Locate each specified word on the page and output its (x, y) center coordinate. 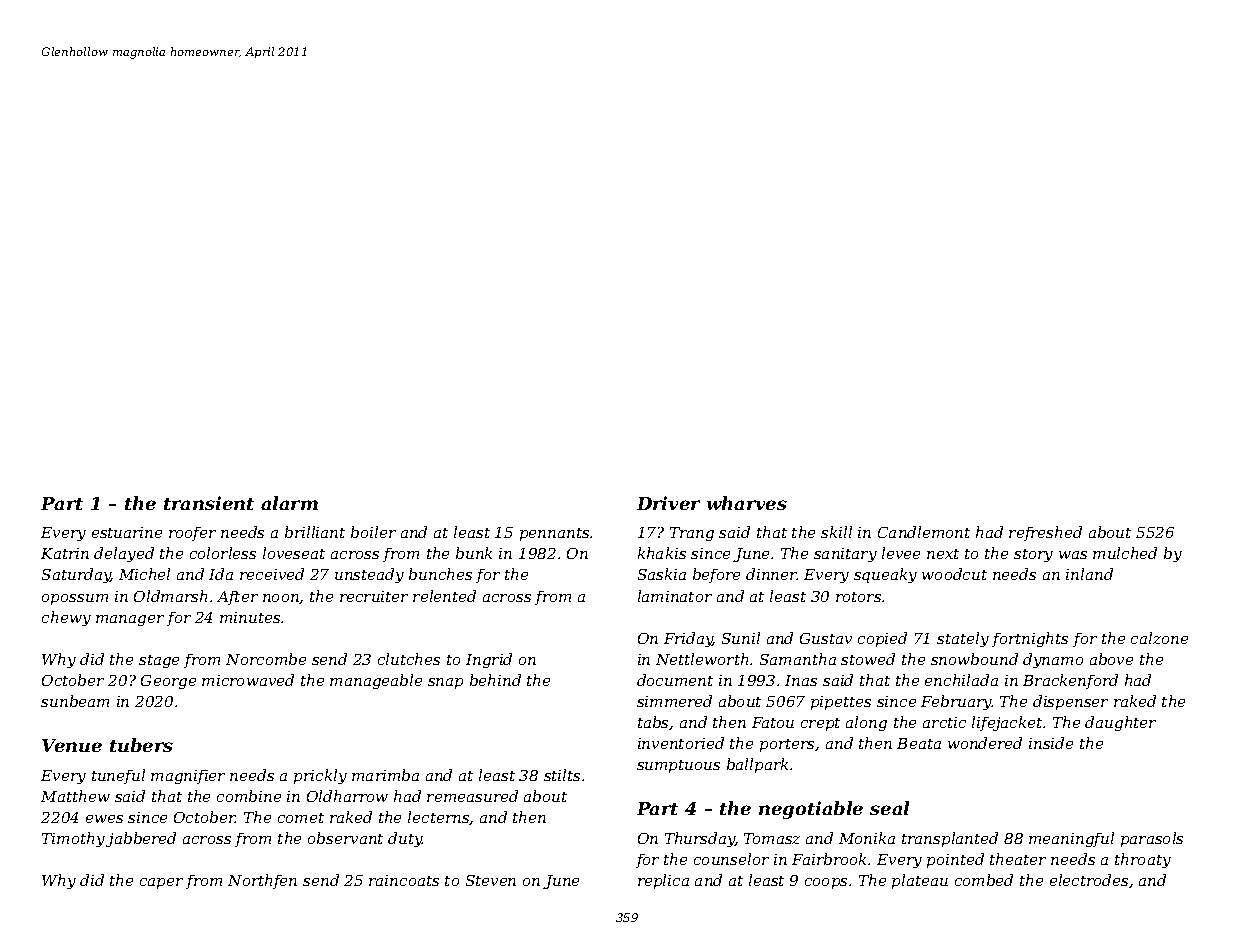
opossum (75, 599)
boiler (373, 532)
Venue (72, 745)
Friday (688, 639)
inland (1089, 574)
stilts (562, 775)
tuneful (118, 776)
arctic (944, 722)
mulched (1125, 553)
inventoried (681, 743)
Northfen (262, 881)
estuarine (127, 532)
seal (889, 808)
